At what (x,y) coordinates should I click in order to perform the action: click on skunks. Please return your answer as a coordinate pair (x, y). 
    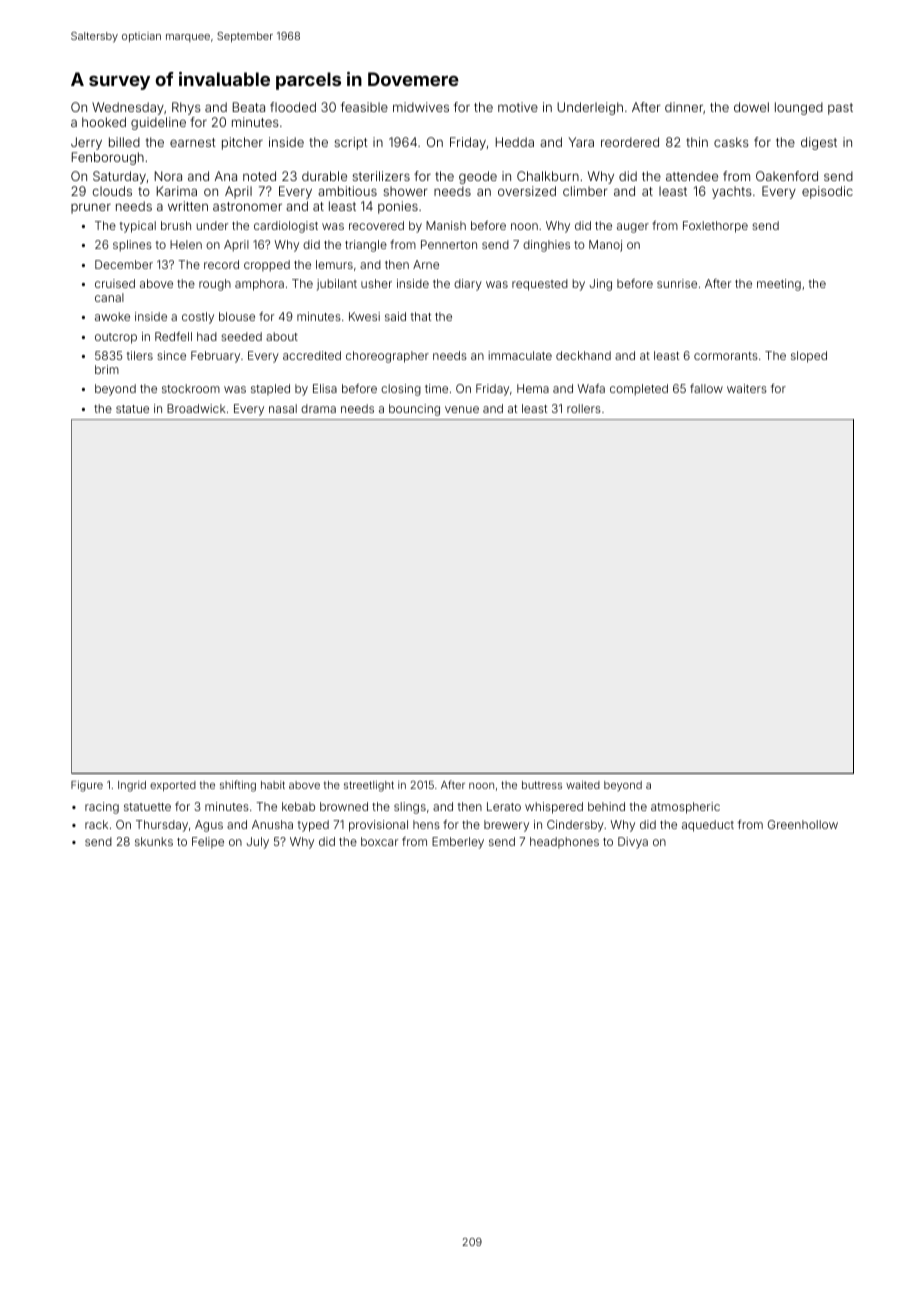
    Looking at the image, I should click on (154, 841).
